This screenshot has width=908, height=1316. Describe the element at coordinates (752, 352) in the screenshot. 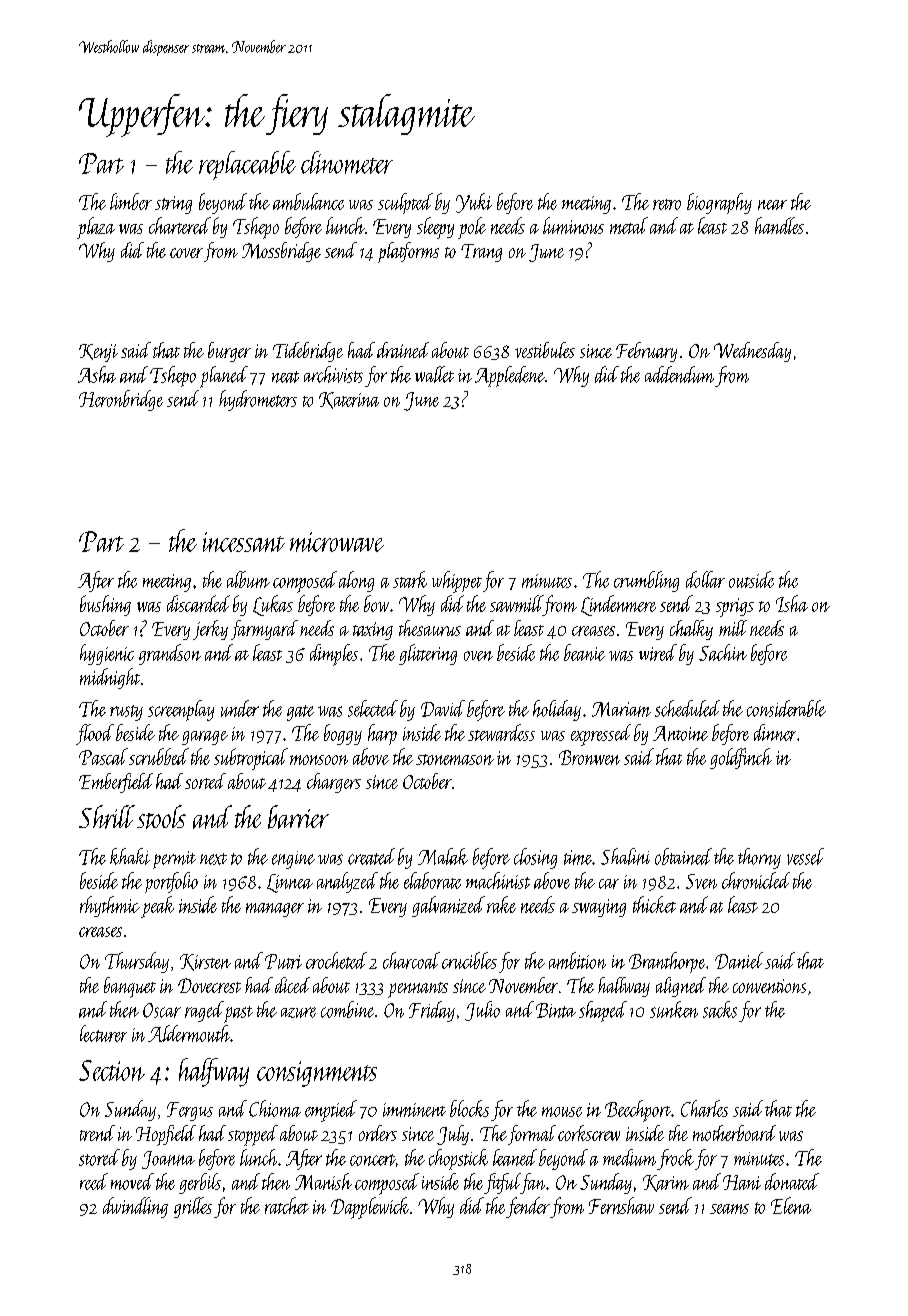

I see `Wednesday` at that location.
